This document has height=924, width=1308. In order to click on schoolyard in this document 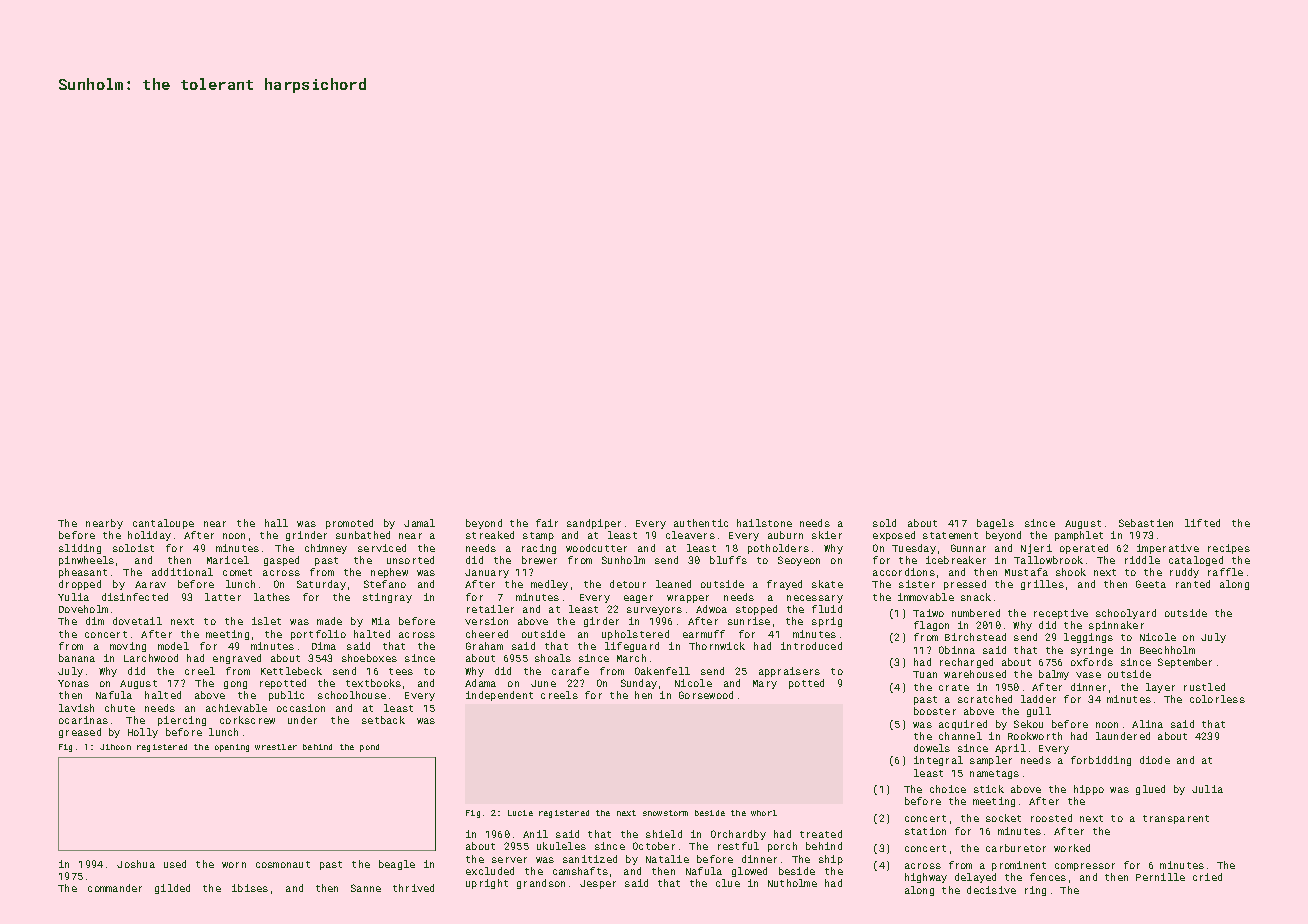, I will do `click(1126, 614)`.
